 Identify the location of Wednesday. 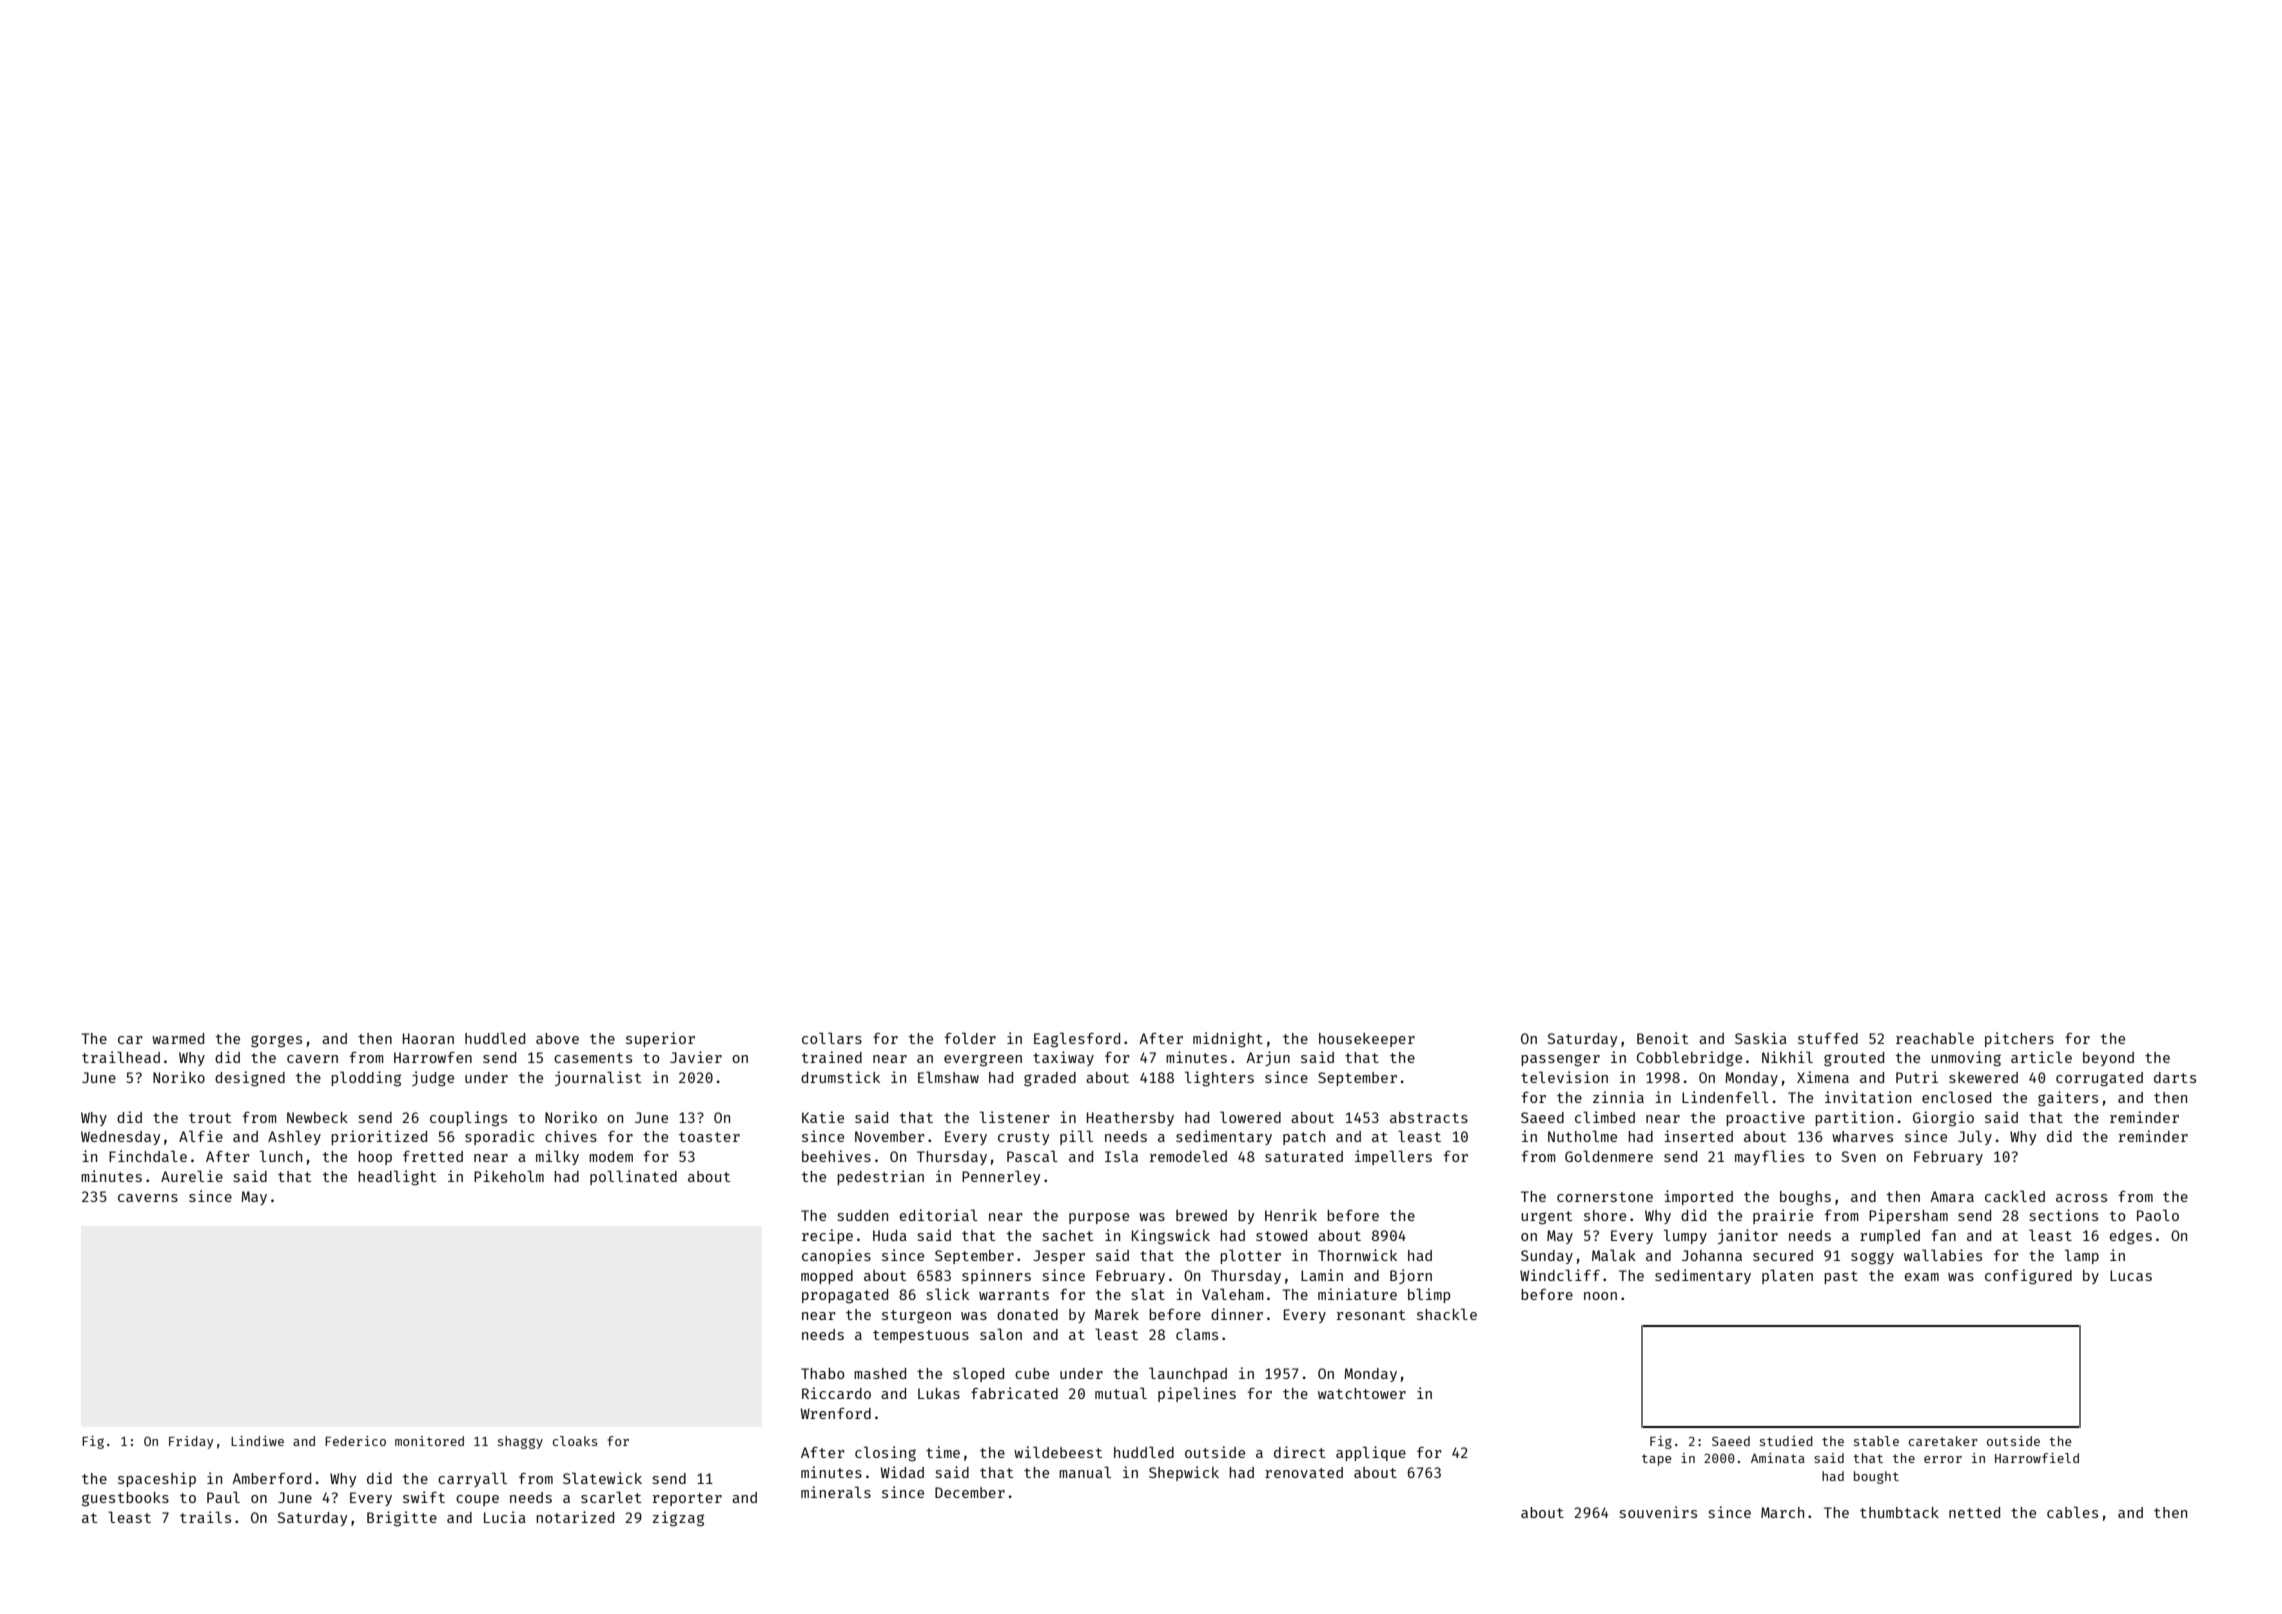
(120, 1138).
